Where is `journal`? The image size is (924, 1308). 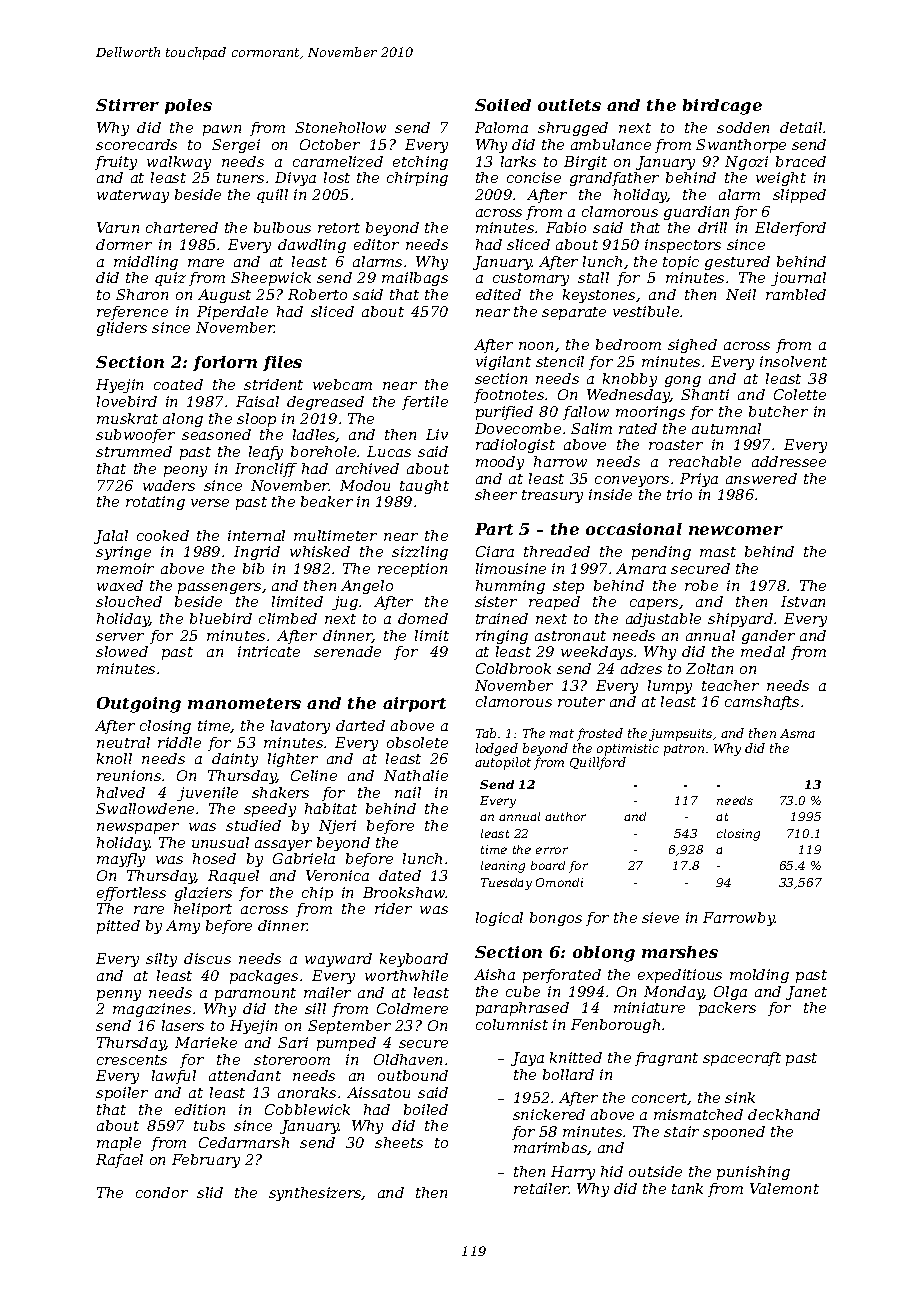 journal is located at coordinates (798, 279).
